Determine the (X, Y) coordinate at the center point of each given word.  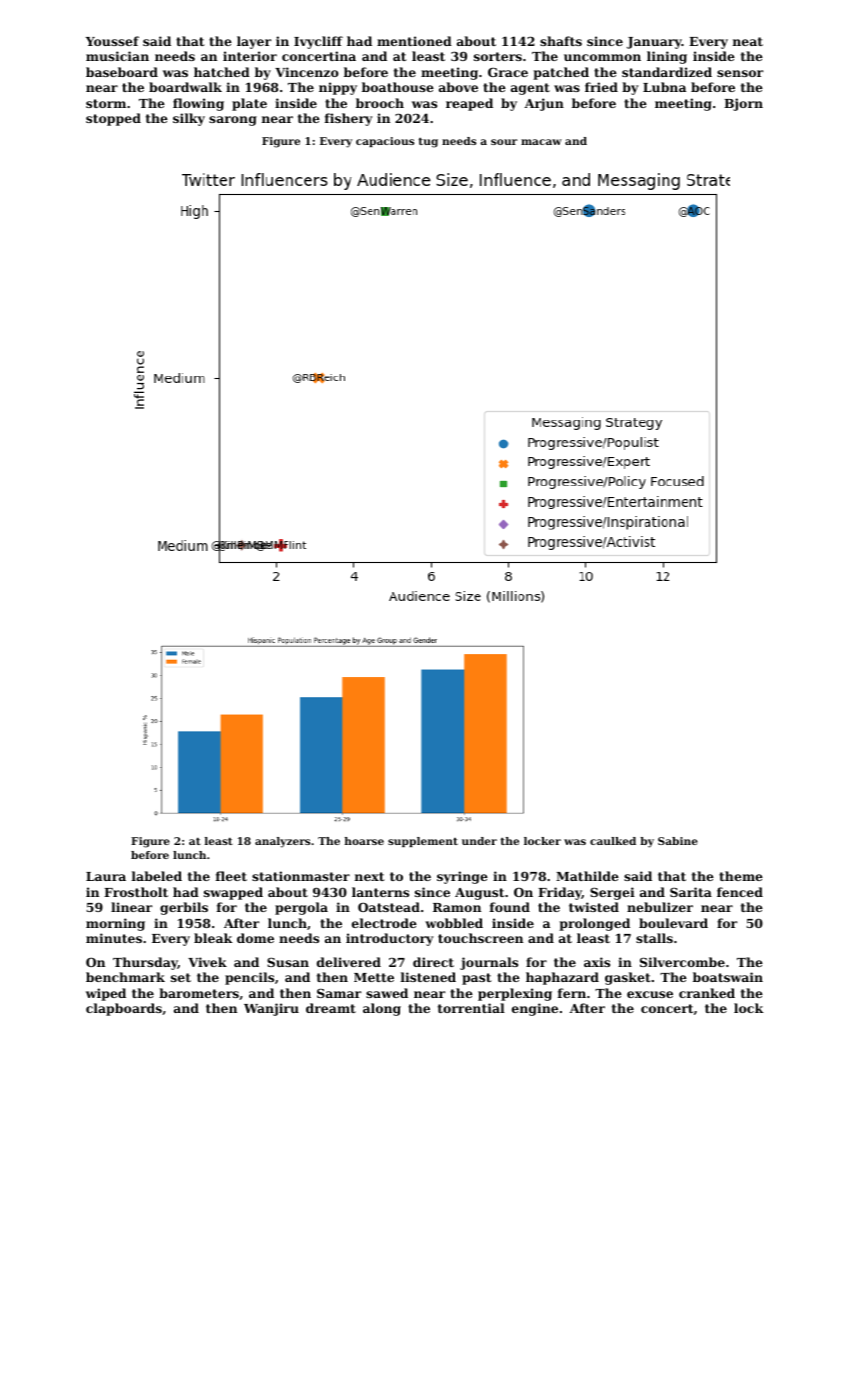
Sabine (678, 841)
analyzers (282, 842)
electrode (384, 923)
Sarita (691, 892)
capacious (385, 142)
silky (189, 119)
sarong (233, 121)
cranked (707, 993)
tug (428, 143)
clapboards (124, 1009)
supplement (423, 842)
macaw (541, 142)
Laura (106, 876)
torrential (471, 1008)
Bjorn (743, 104)
